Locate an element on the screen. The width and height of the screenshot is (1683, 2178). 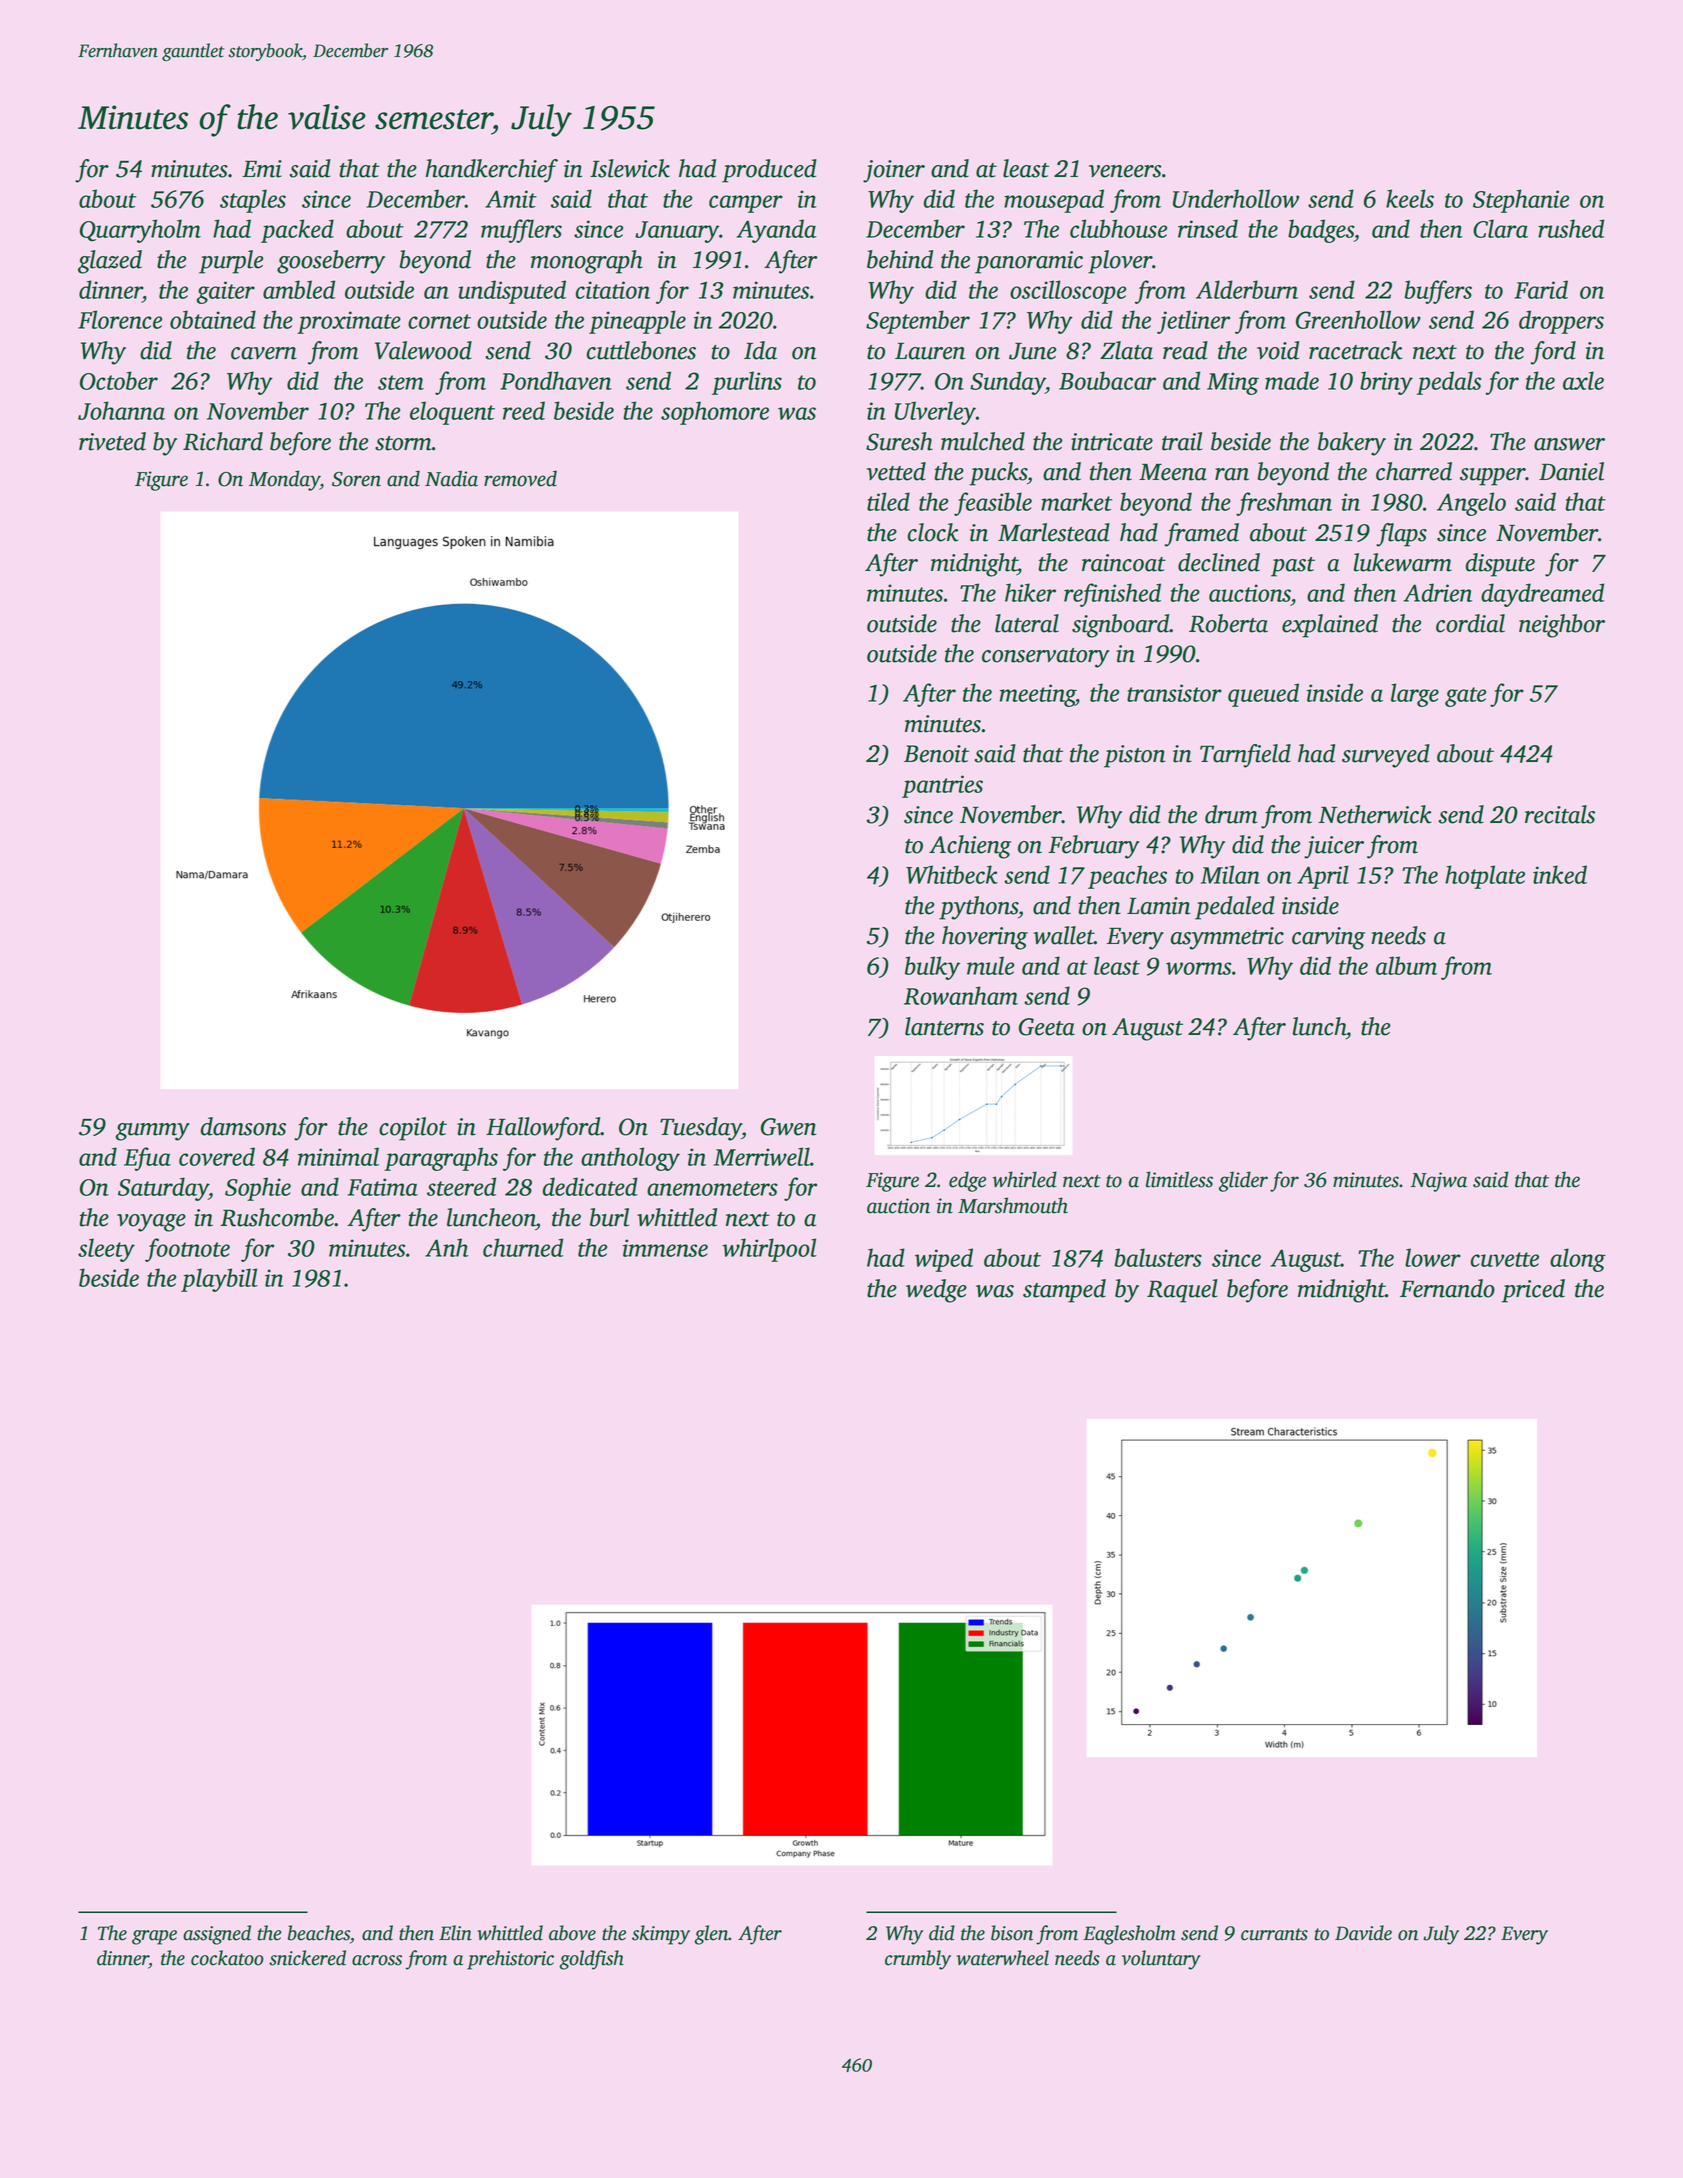
above is located at coordinates (572, 1933).
